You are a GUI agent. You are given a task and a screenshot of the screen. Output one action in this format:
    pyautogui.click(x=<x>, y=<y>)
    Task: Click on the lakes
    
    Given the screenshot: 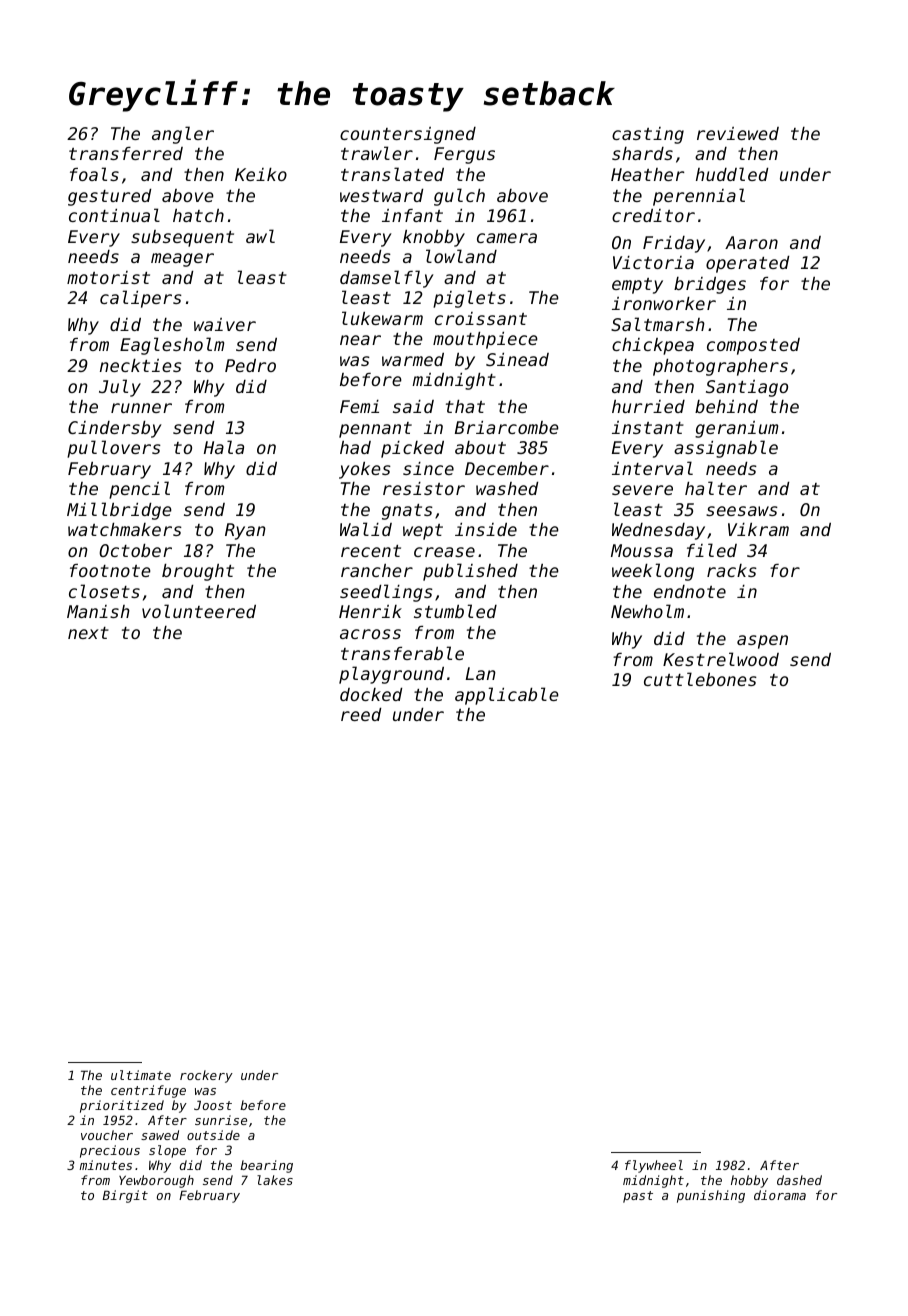 What is the action you would take?
    pyautogui.click(x=275, y=1180)
